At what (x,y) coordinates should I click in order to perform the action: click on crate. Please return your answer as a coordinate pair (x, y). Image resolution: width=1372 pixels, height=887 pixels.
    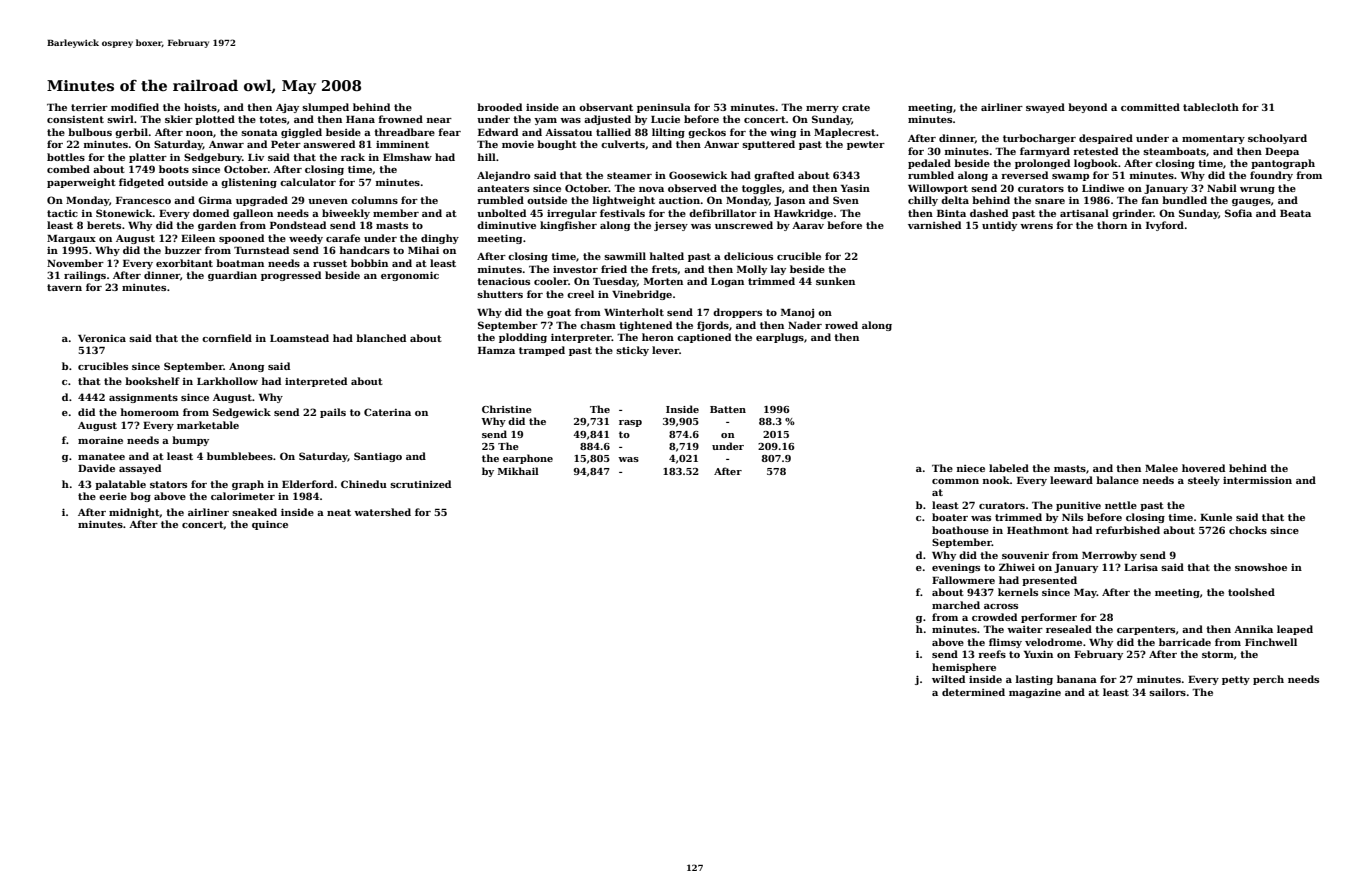
    Looking at the image, I should click on (856, 107).
